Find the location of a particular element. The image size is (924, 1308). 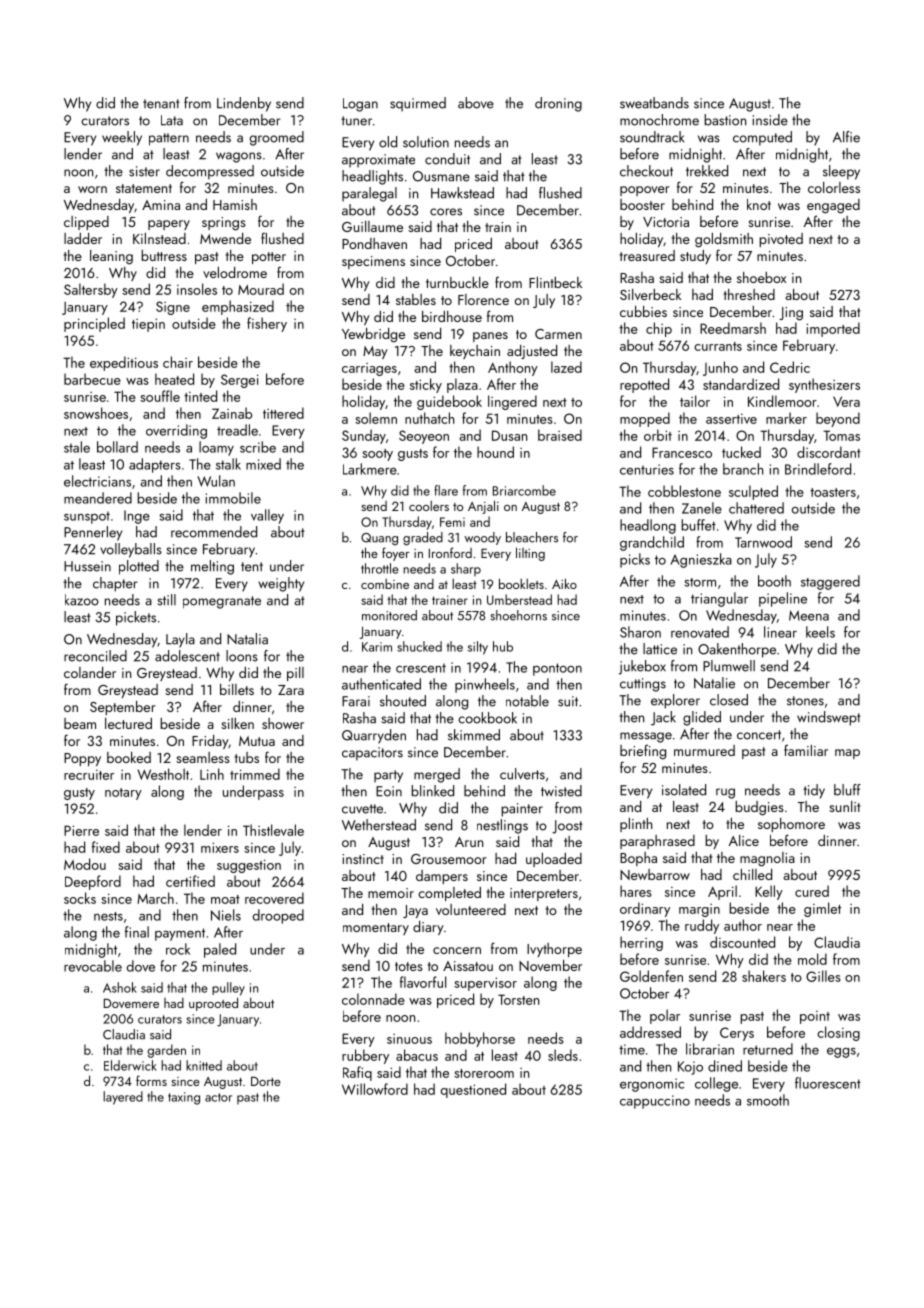

tiepin is located at coordinates (148, 325).
